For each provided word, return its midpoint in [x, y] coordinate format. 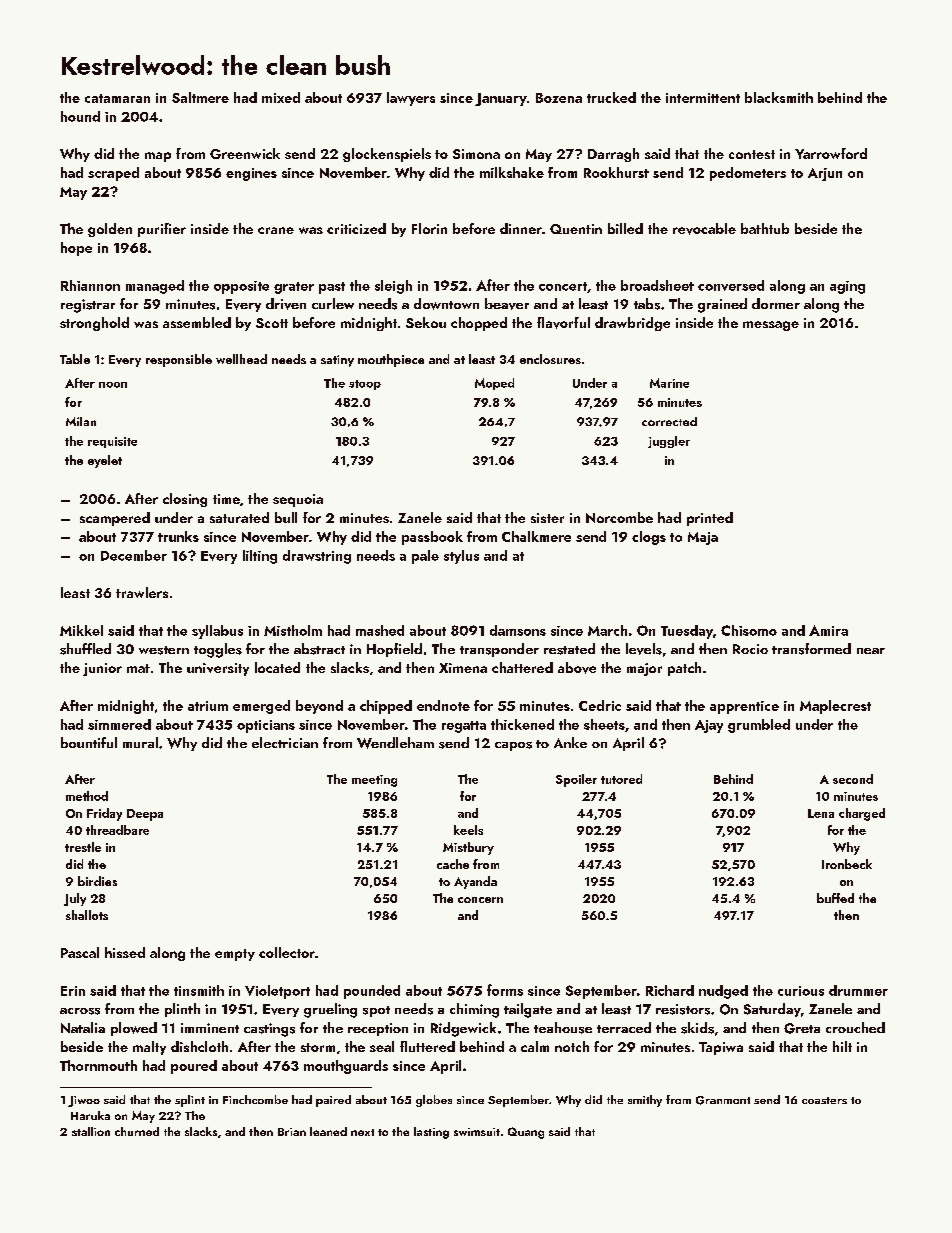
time [226, 499]
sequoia [298, 500]
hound [80, 116]
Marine [669, 383]
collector [287, 952]
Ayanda [475, 882]
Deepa [145, 815]
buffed [835, 898]
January [501, 99]
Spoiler [576, 780]
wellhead [241, 359]
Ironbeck [847, 864]
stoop [365, 385]
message [771, 326]
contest [752, 154]
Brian [292, 1132]
